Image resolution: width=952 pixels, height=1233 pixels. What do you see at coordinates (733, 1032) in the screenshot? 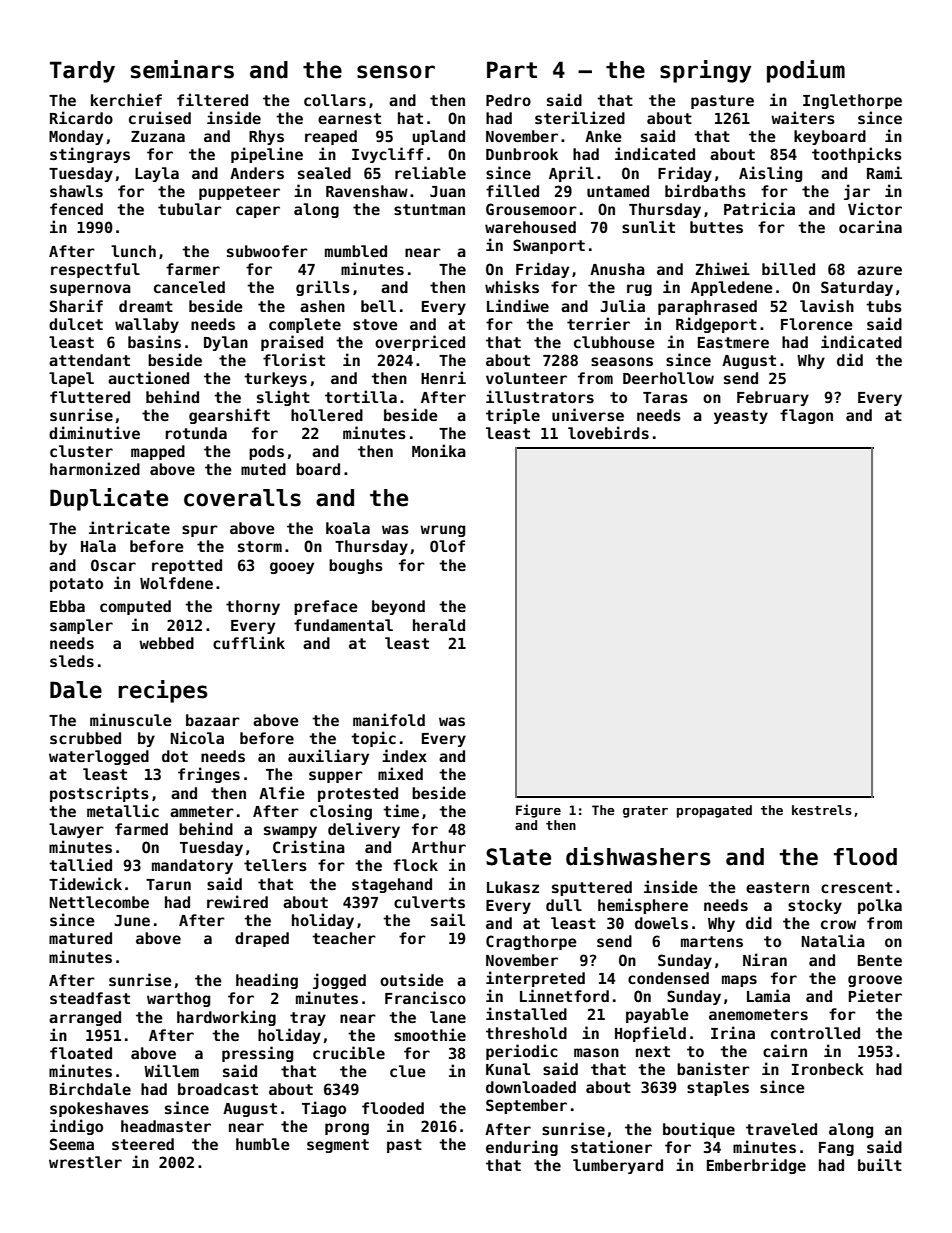
I see `Irina` at bounding box center [733, 1032].
